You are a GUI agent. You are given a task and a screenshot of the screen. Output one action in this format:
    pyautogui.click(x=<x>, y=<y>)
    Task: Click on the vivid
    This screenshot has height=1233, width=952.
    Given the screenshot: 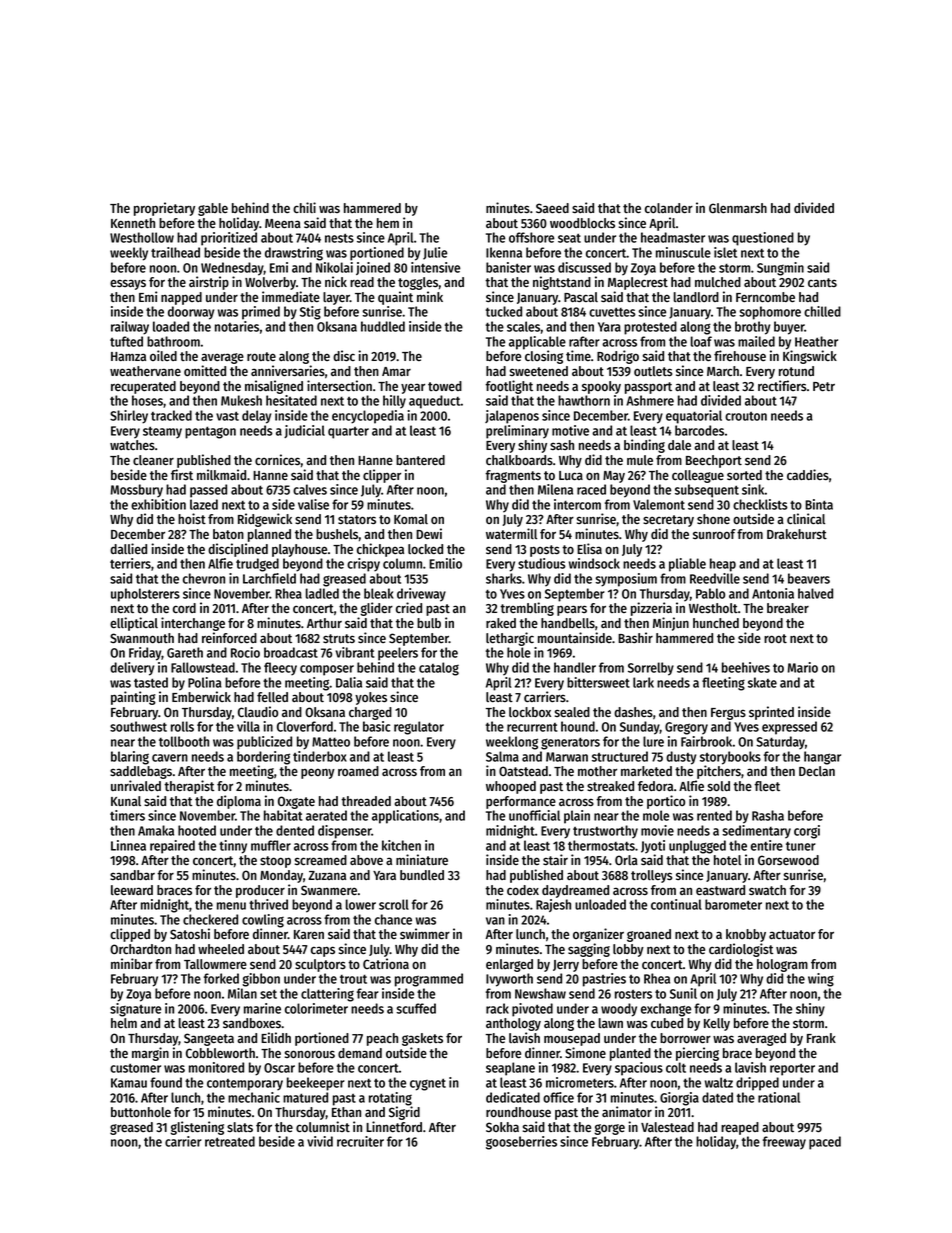 What is the action you would take?
    pyautogui.click(x=320, y=1141)
